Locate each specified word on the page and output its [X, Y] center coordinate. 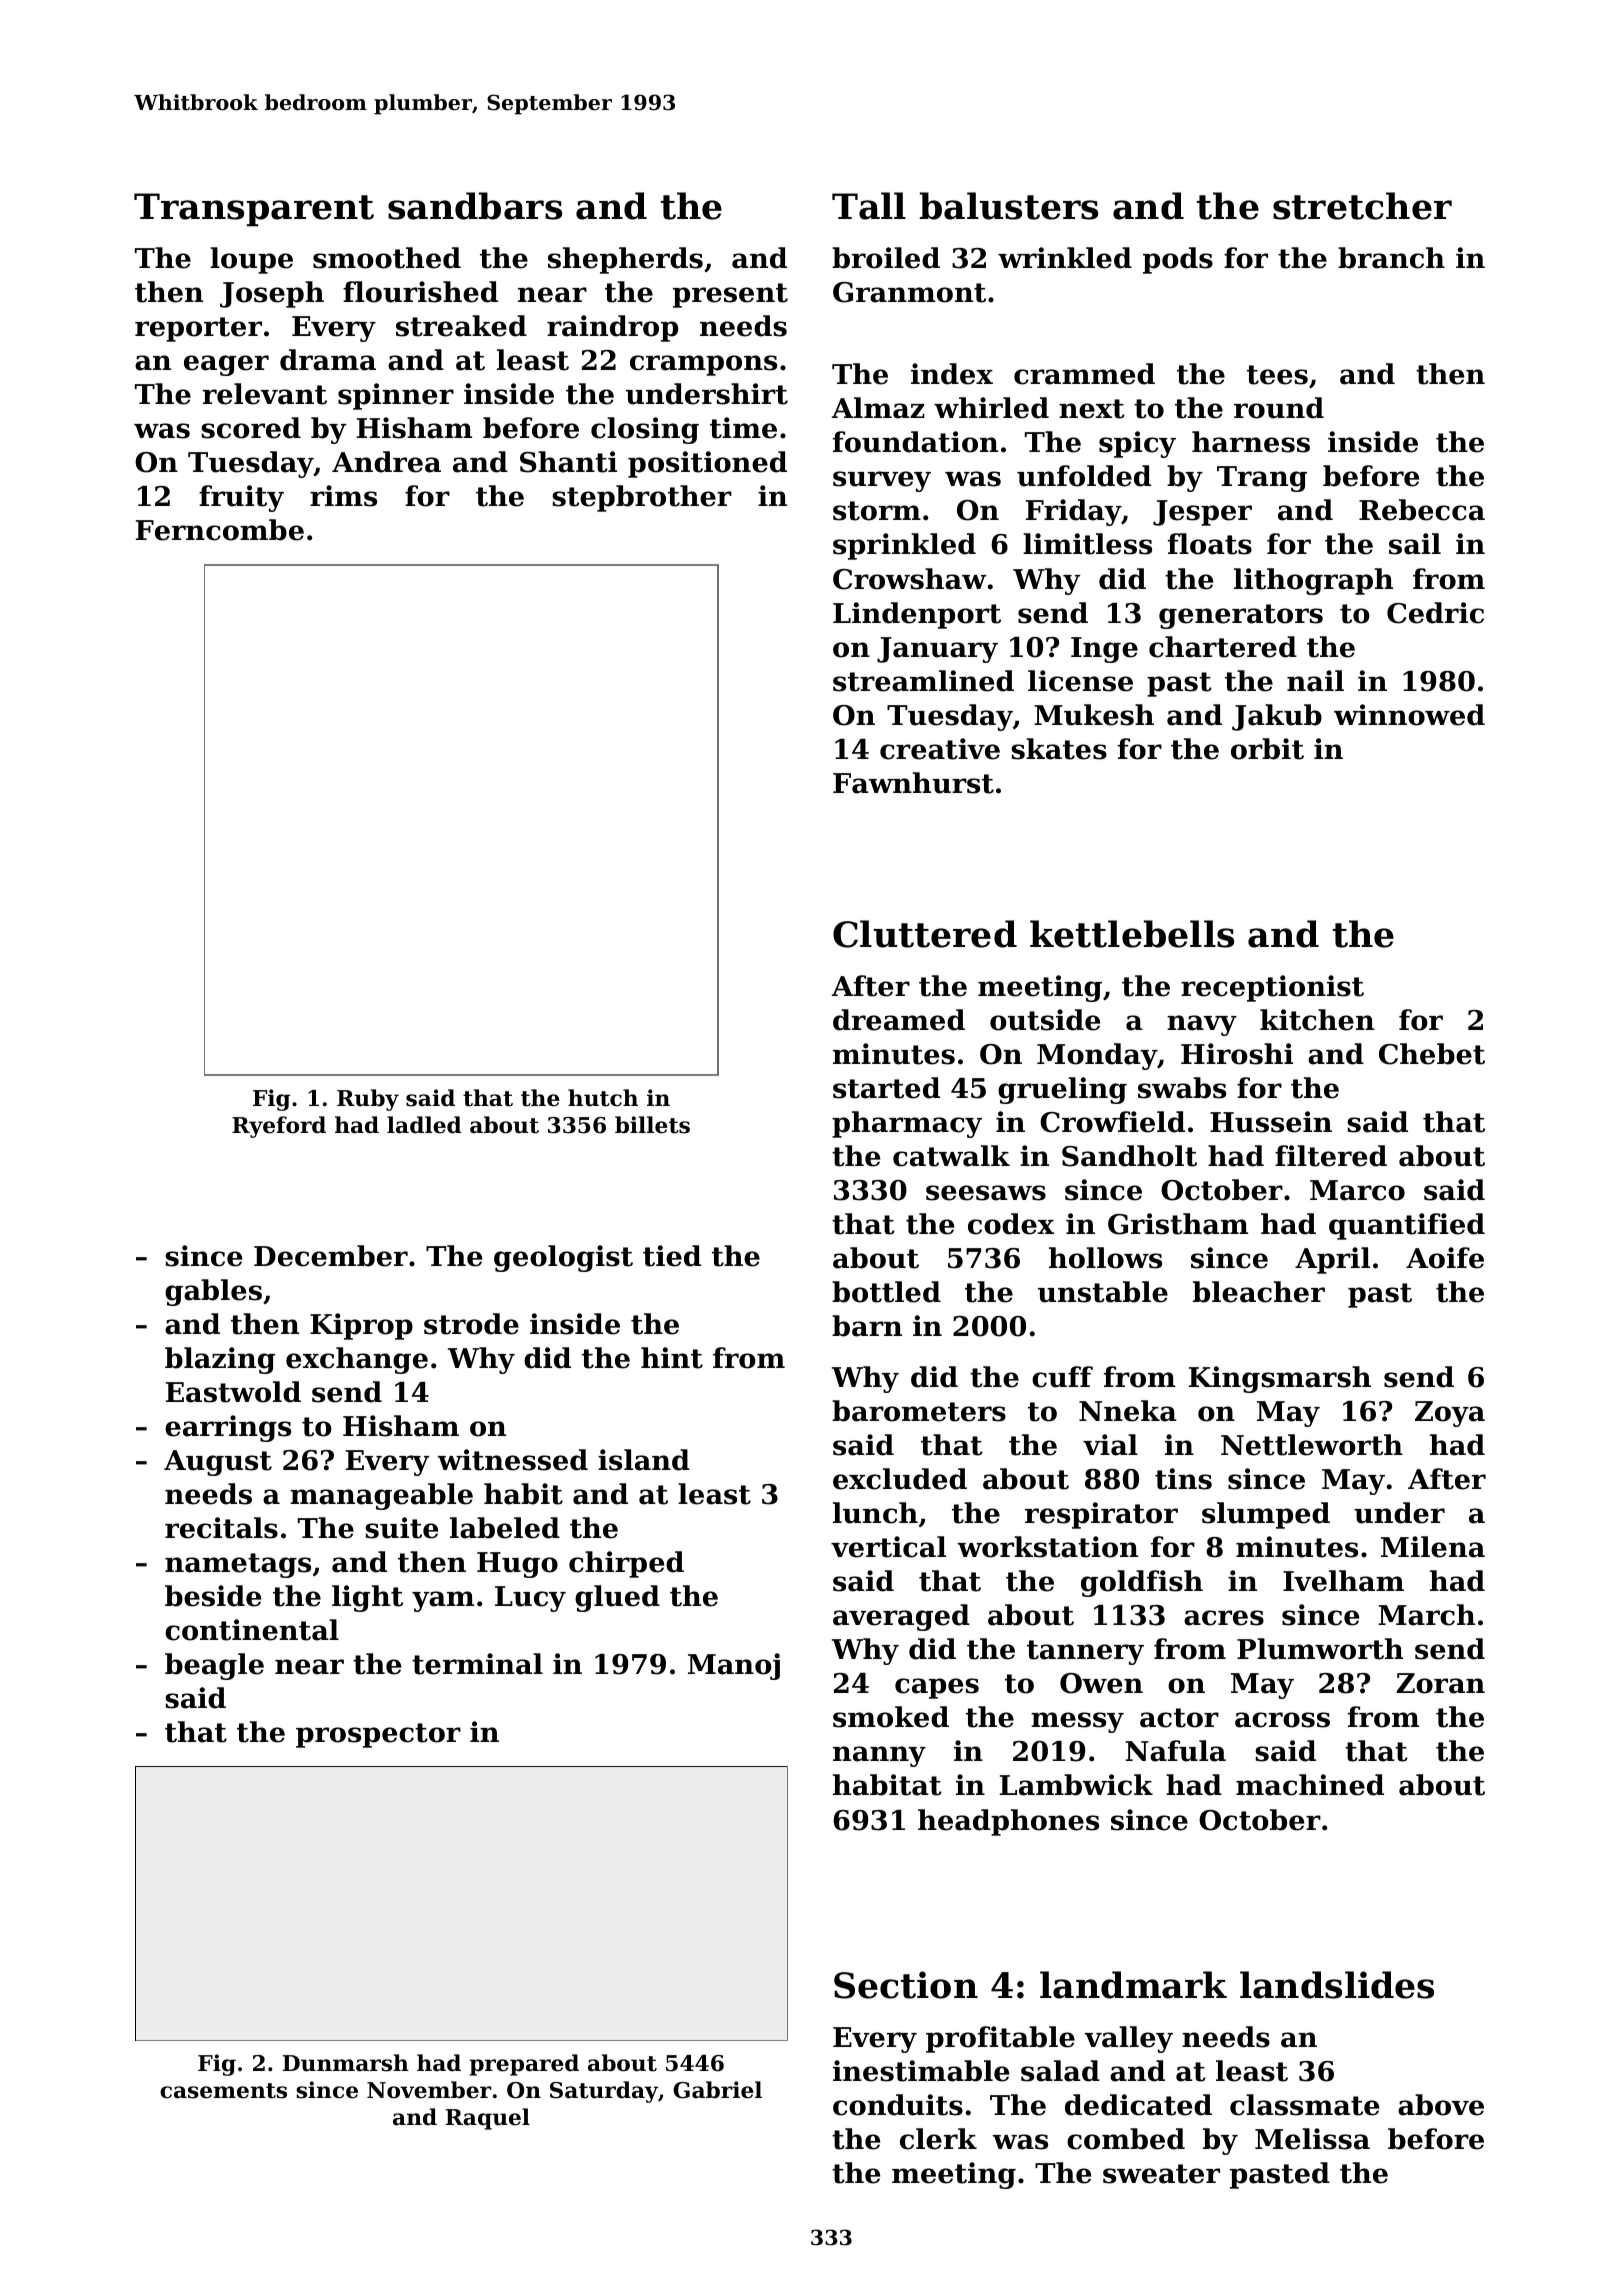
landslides [1337, 1985]
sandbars [475, 206]
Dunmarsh [346, 2063]
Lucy [530, 1599]
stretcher [1362, 206]
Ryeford [279, 1127]
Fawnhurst [913, 783]
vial [1110, 1445]
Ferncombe [220, 530]
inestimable [921, 2071]
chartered [1223, 647]
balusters [1009, 206]
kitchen [1317, 1020]
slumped [1266, 1515]
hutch [603, 1098]
